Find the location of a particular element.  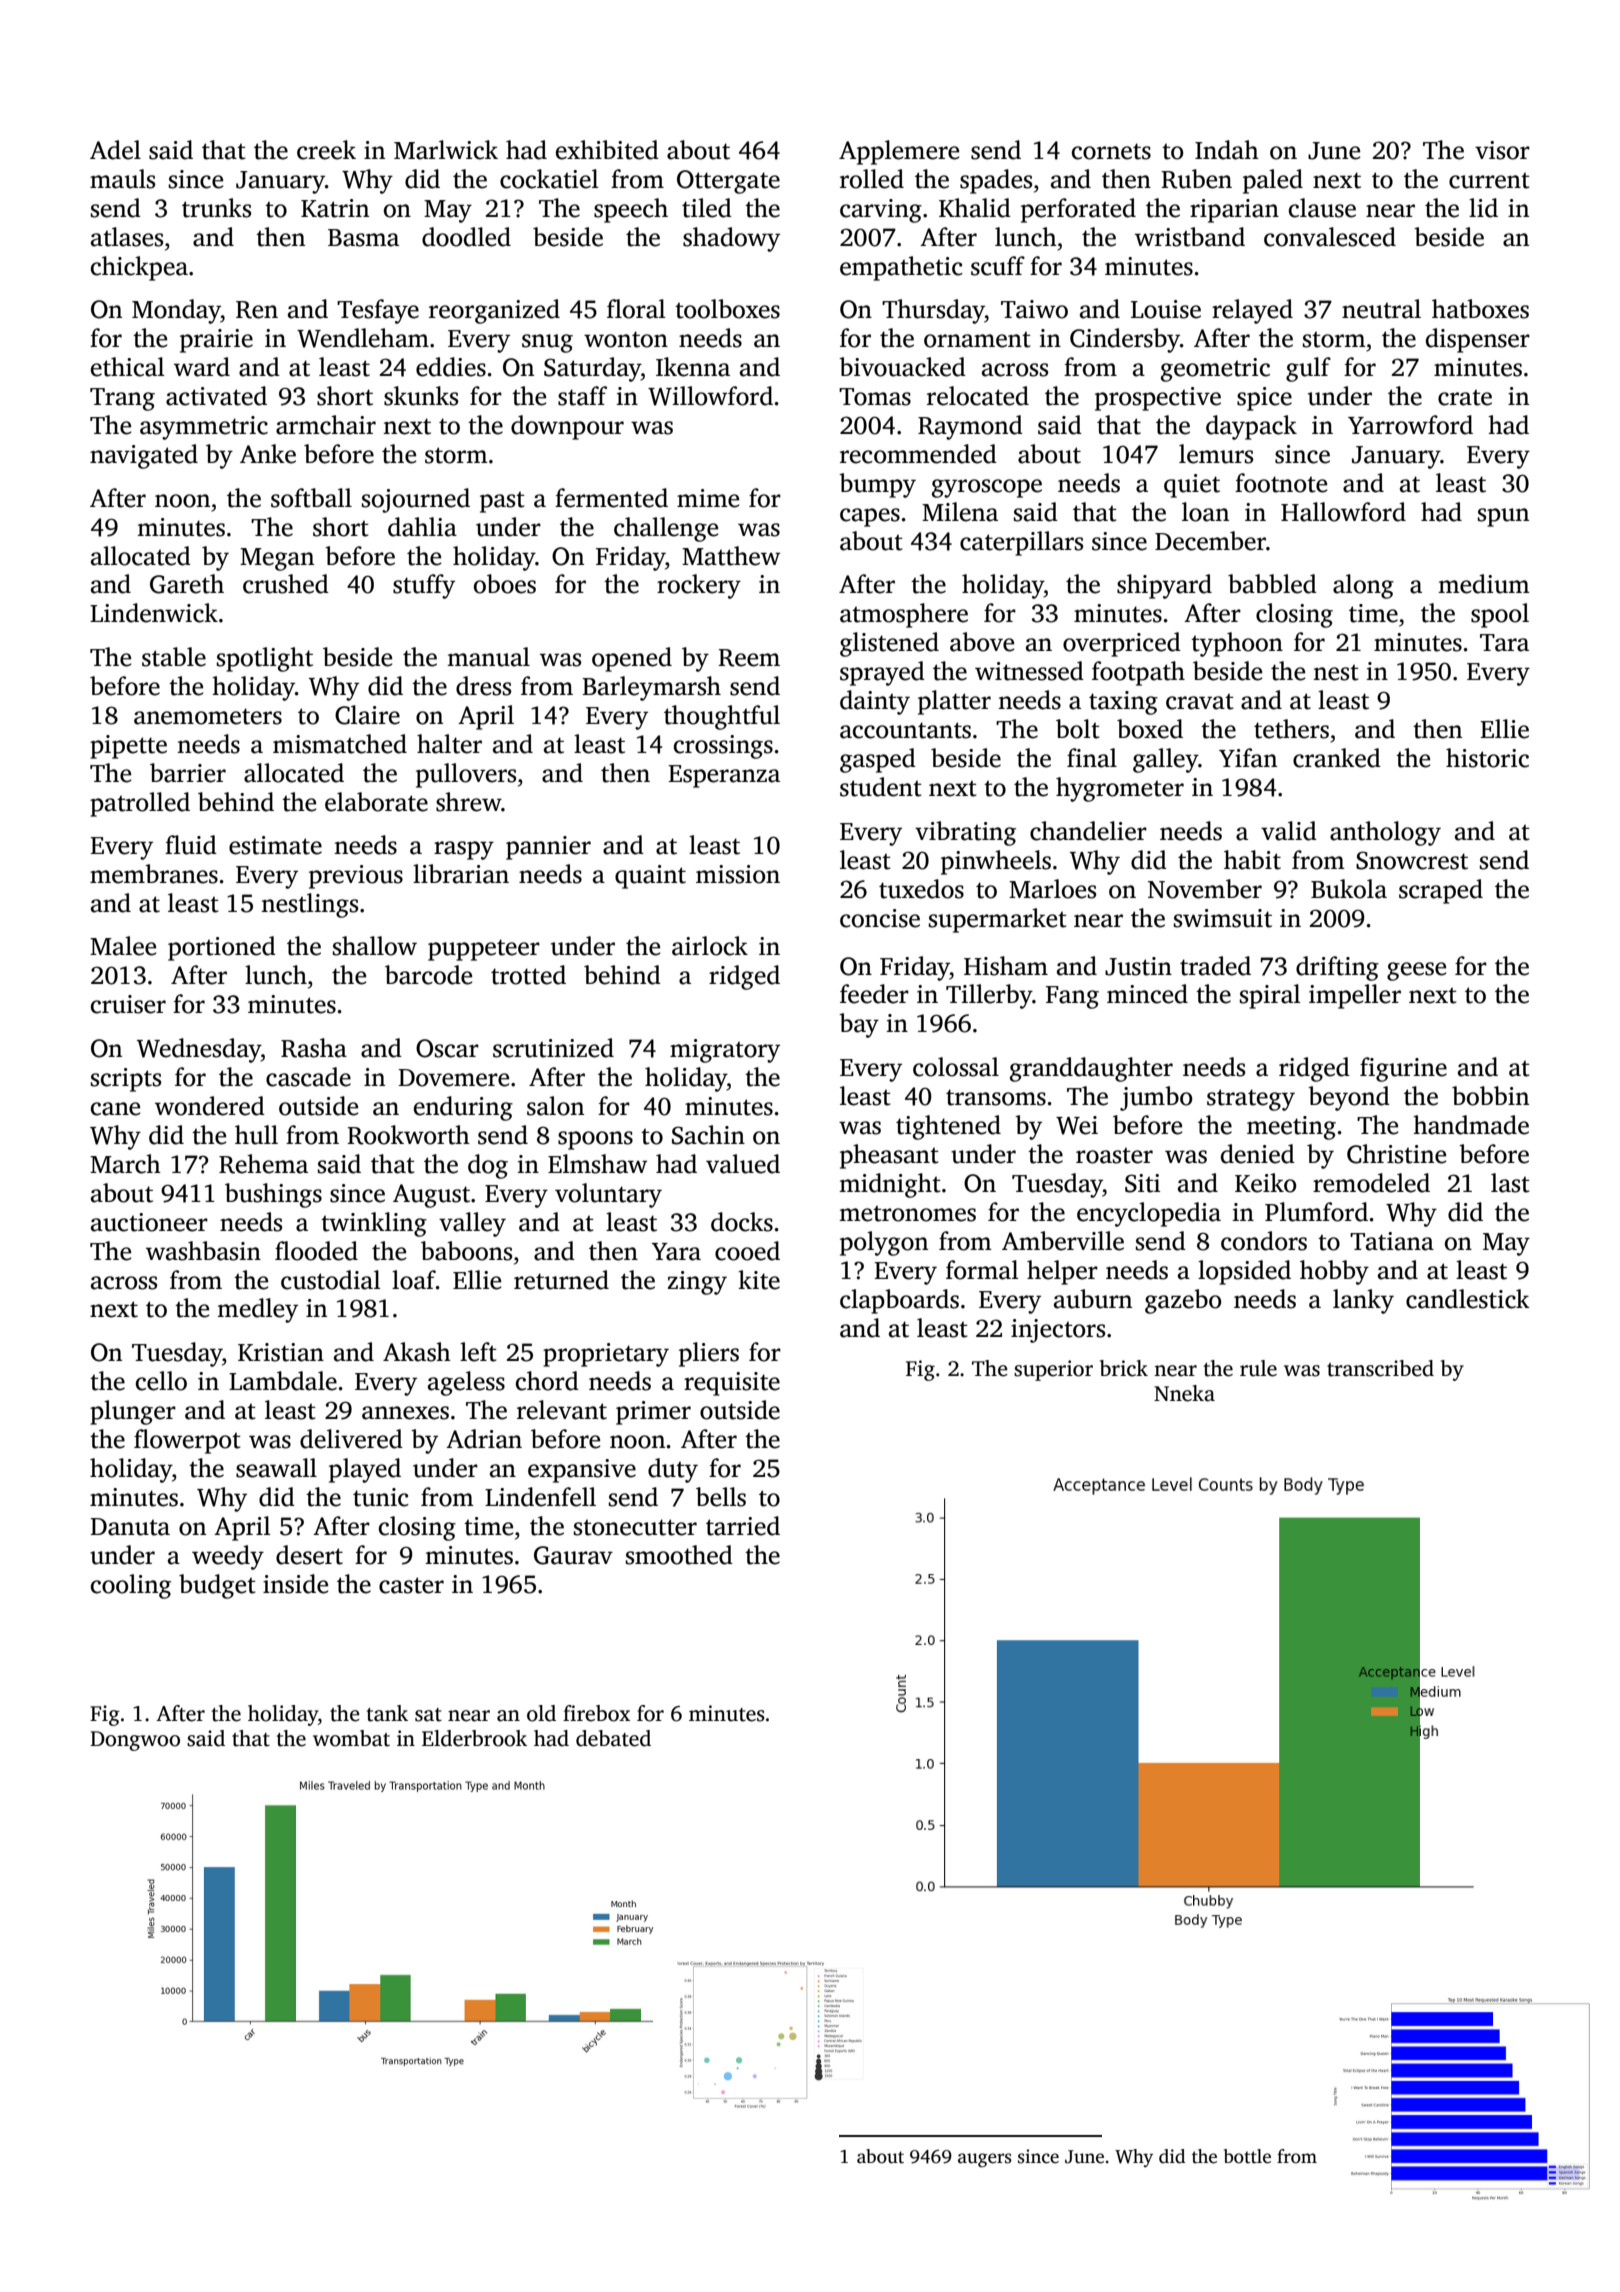

Wei is located at coordinates (1077, 1125).
